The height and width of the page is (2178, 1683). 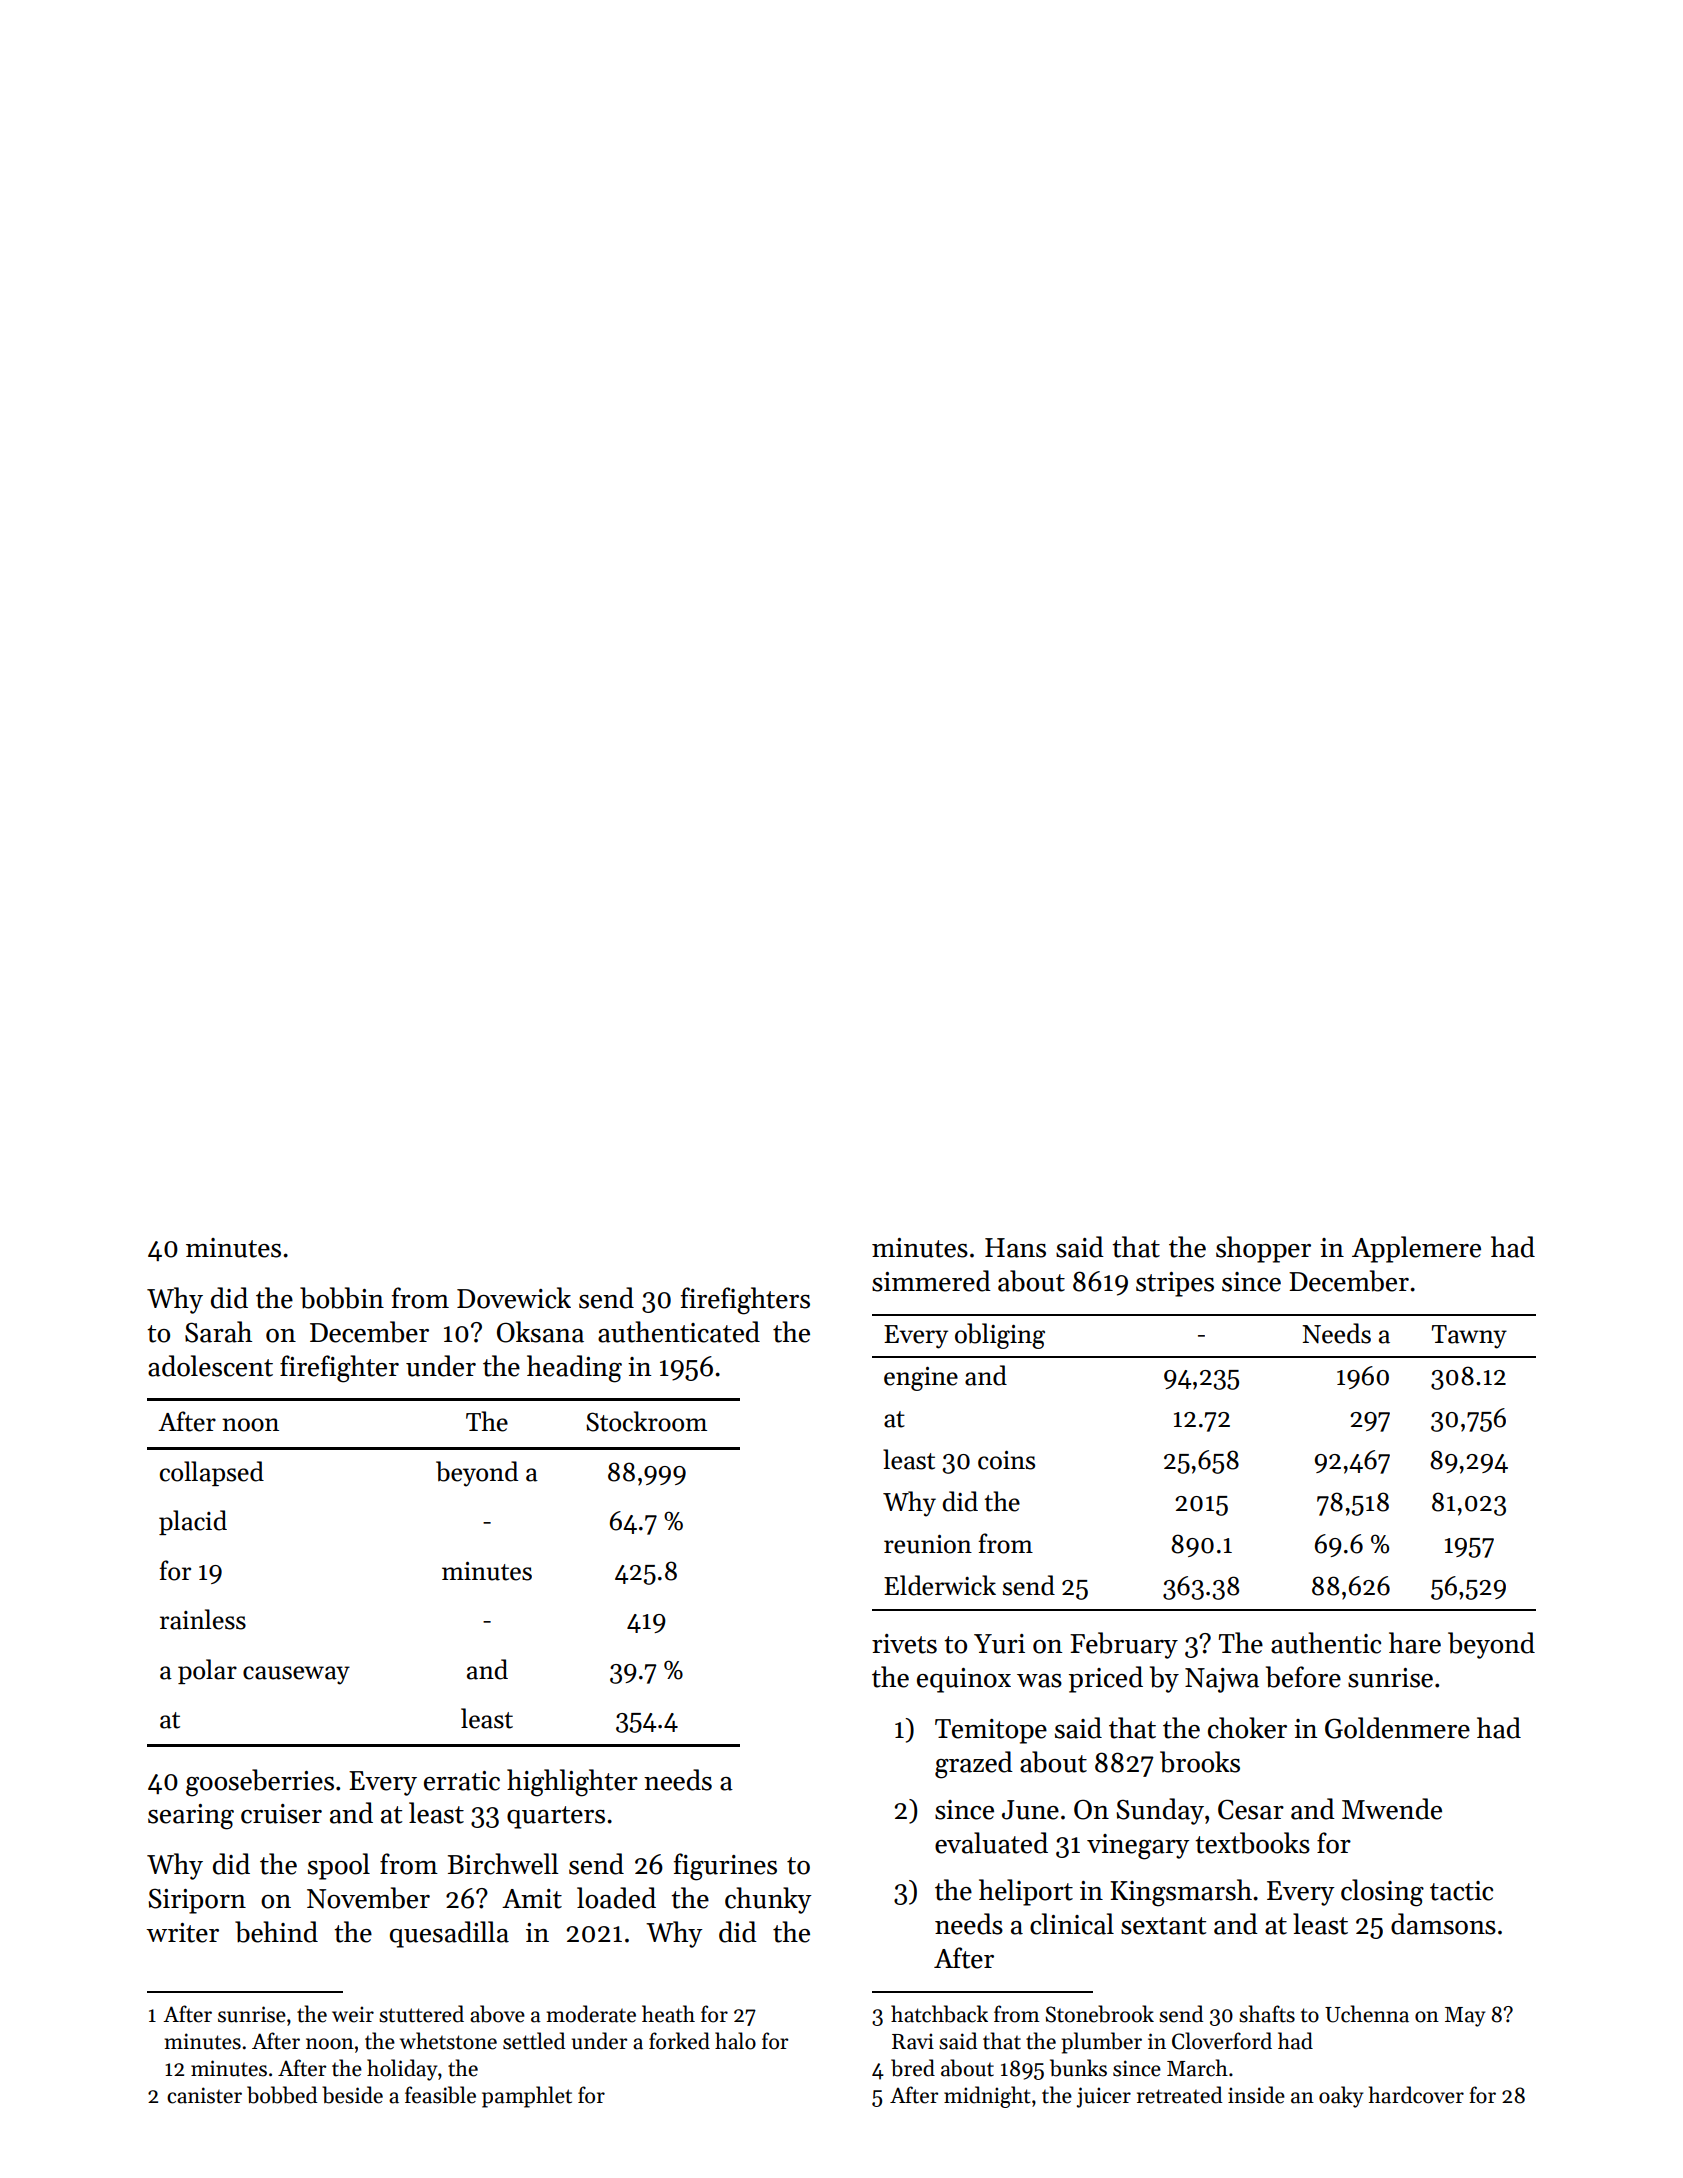 I want to click on placid, so click(x=193, y=1522).
